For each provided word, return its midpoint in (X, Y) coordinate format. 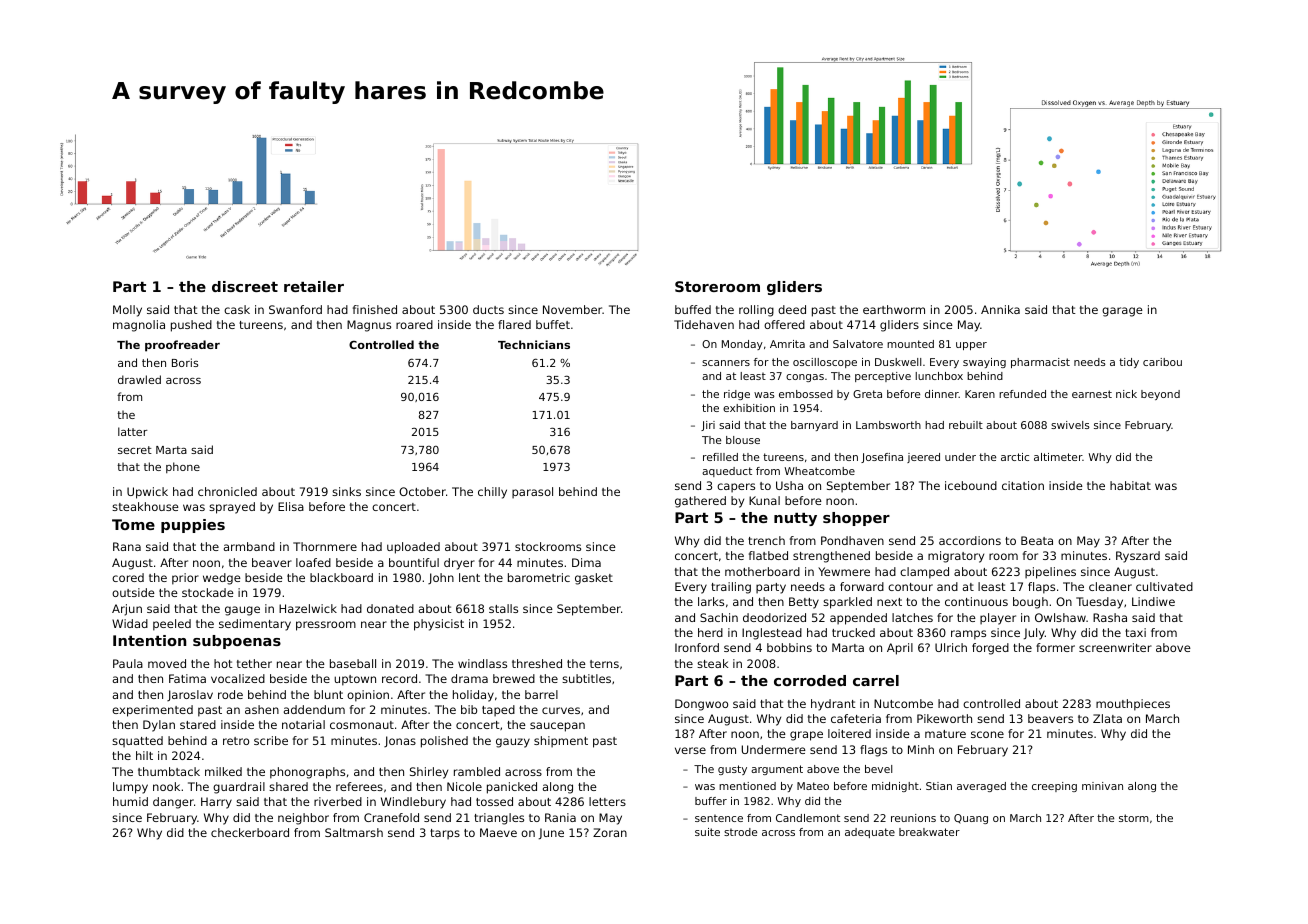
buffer (711, 801)
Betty (804, 603)
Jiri (708, 426)
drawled (139, 379)
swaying (984, 363)
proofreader (182, 346)
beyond (1160, 395)
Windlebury (413, 803)
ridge (737, 395)
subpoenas (237, 642)
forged (990, 649)
